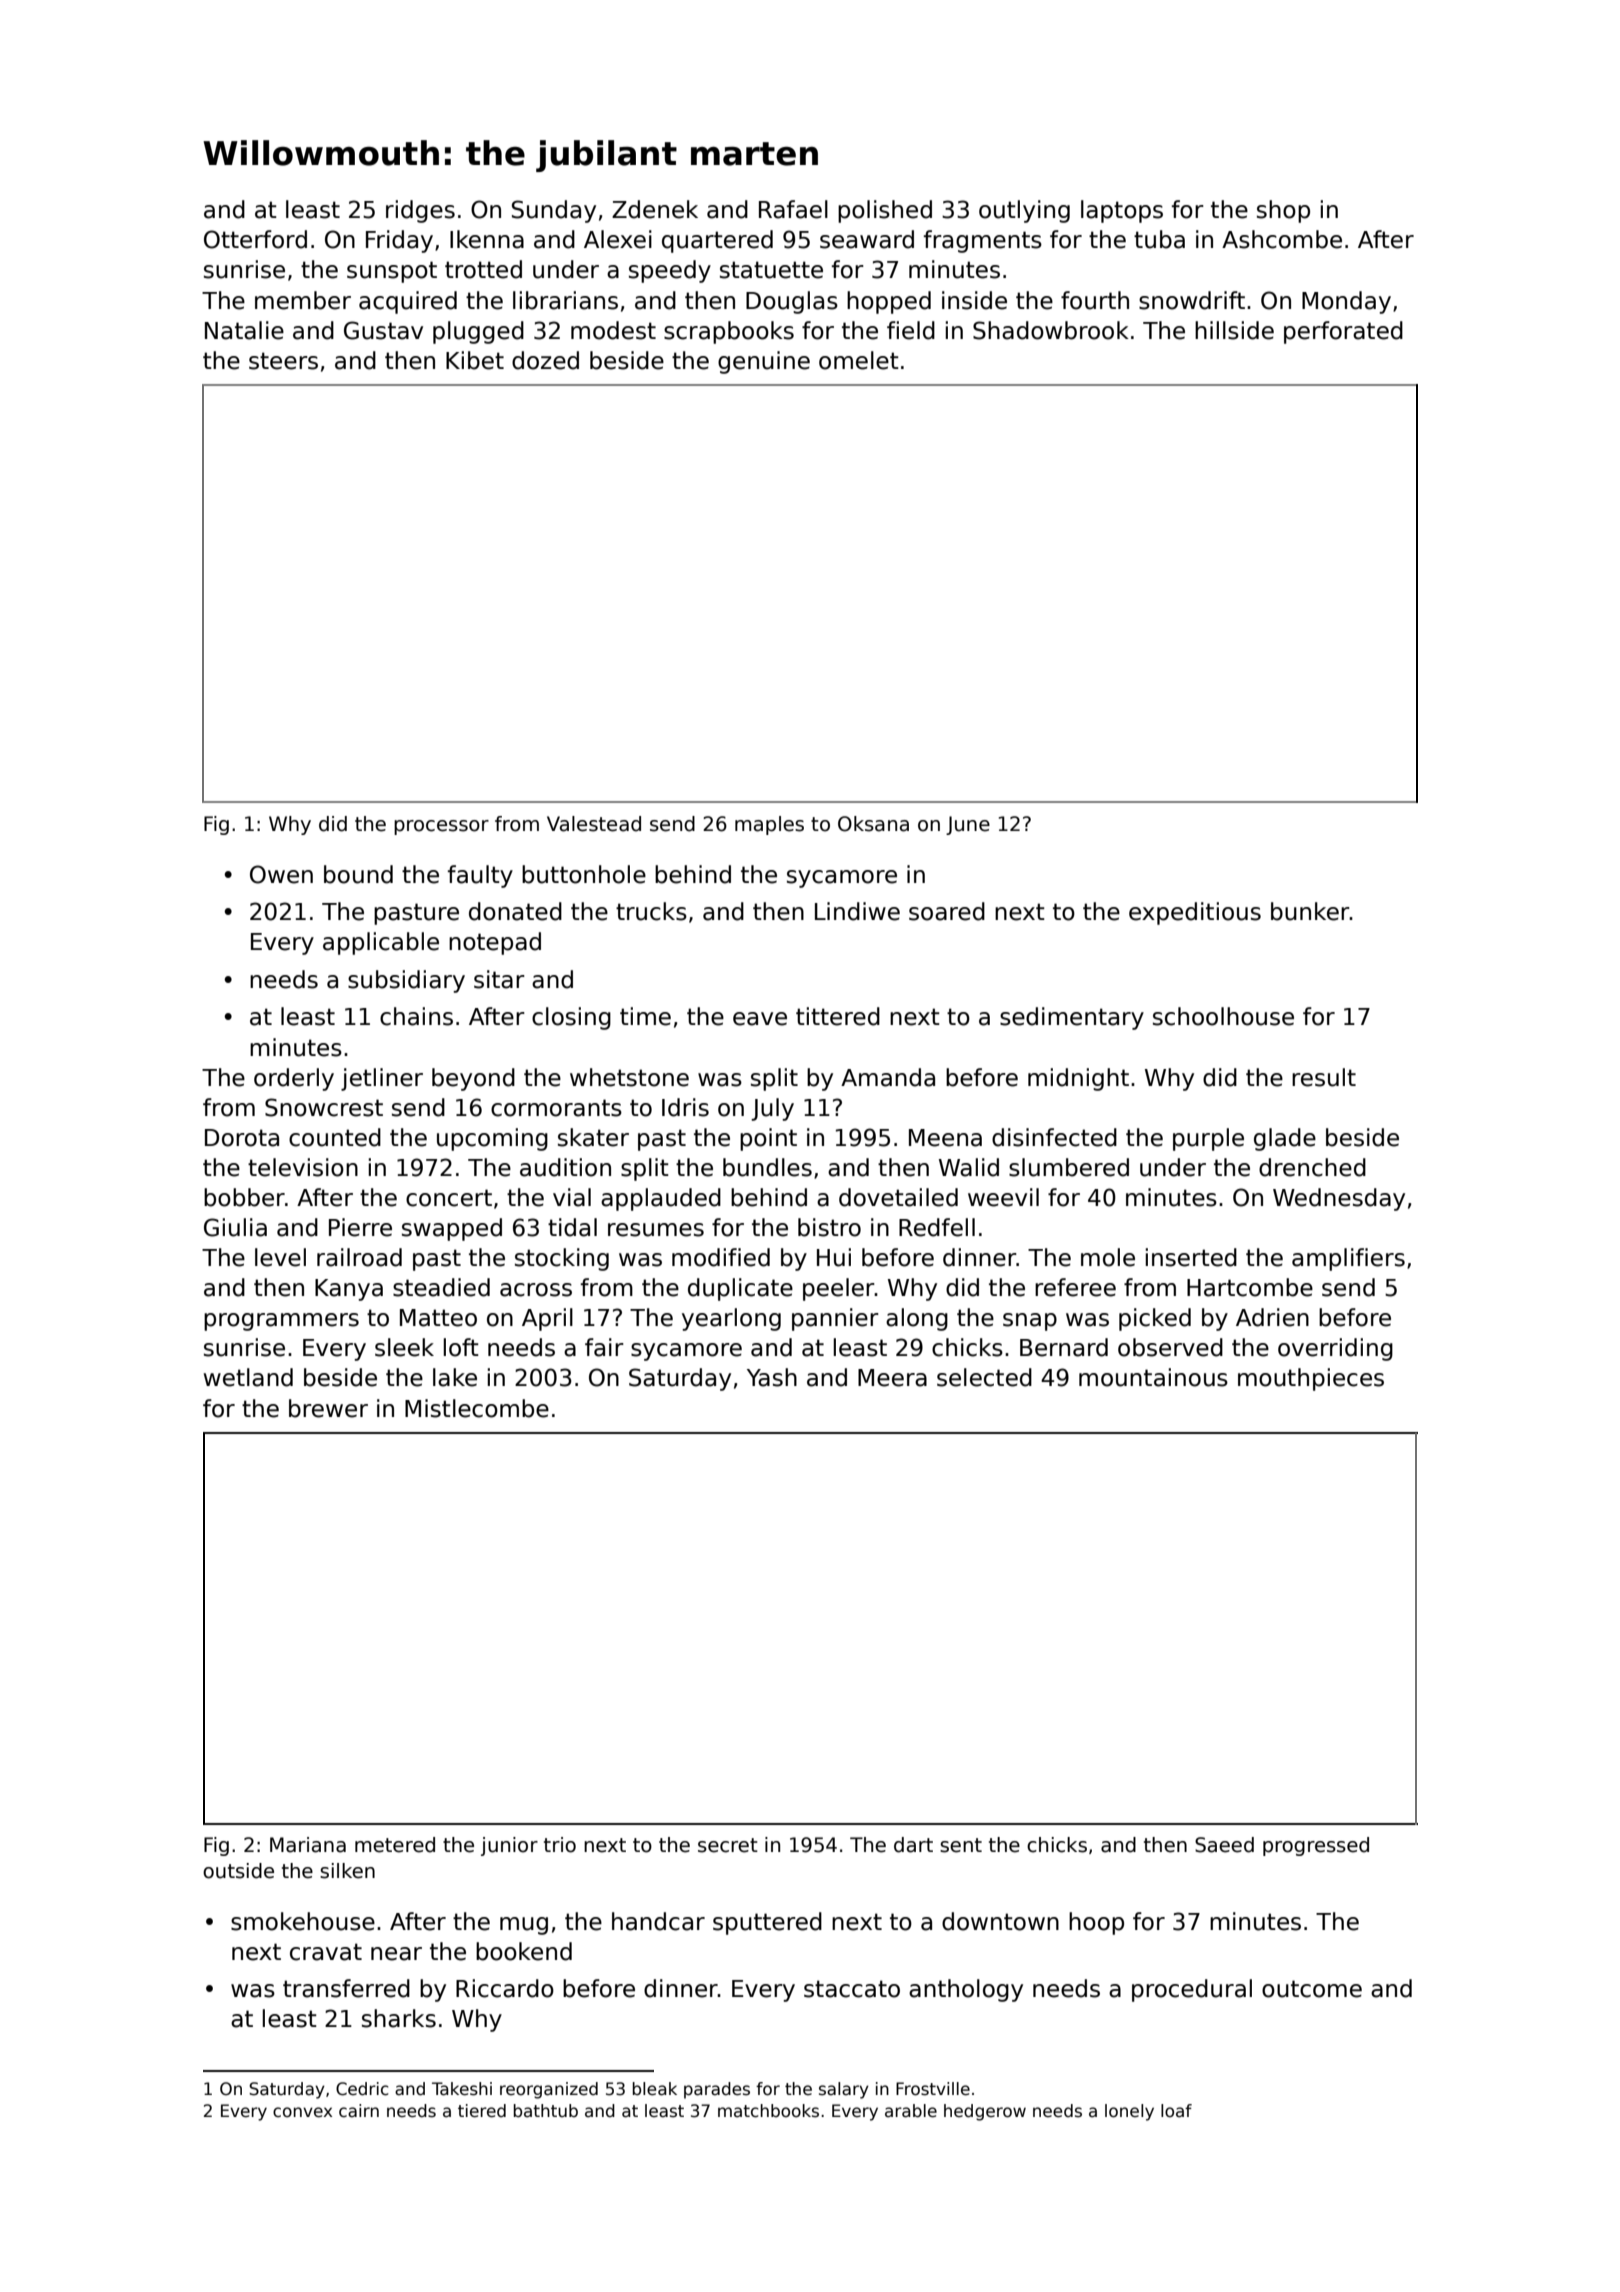  Describe the element at coordinates (1283, 211) in the page. I see `shop` at that location.
